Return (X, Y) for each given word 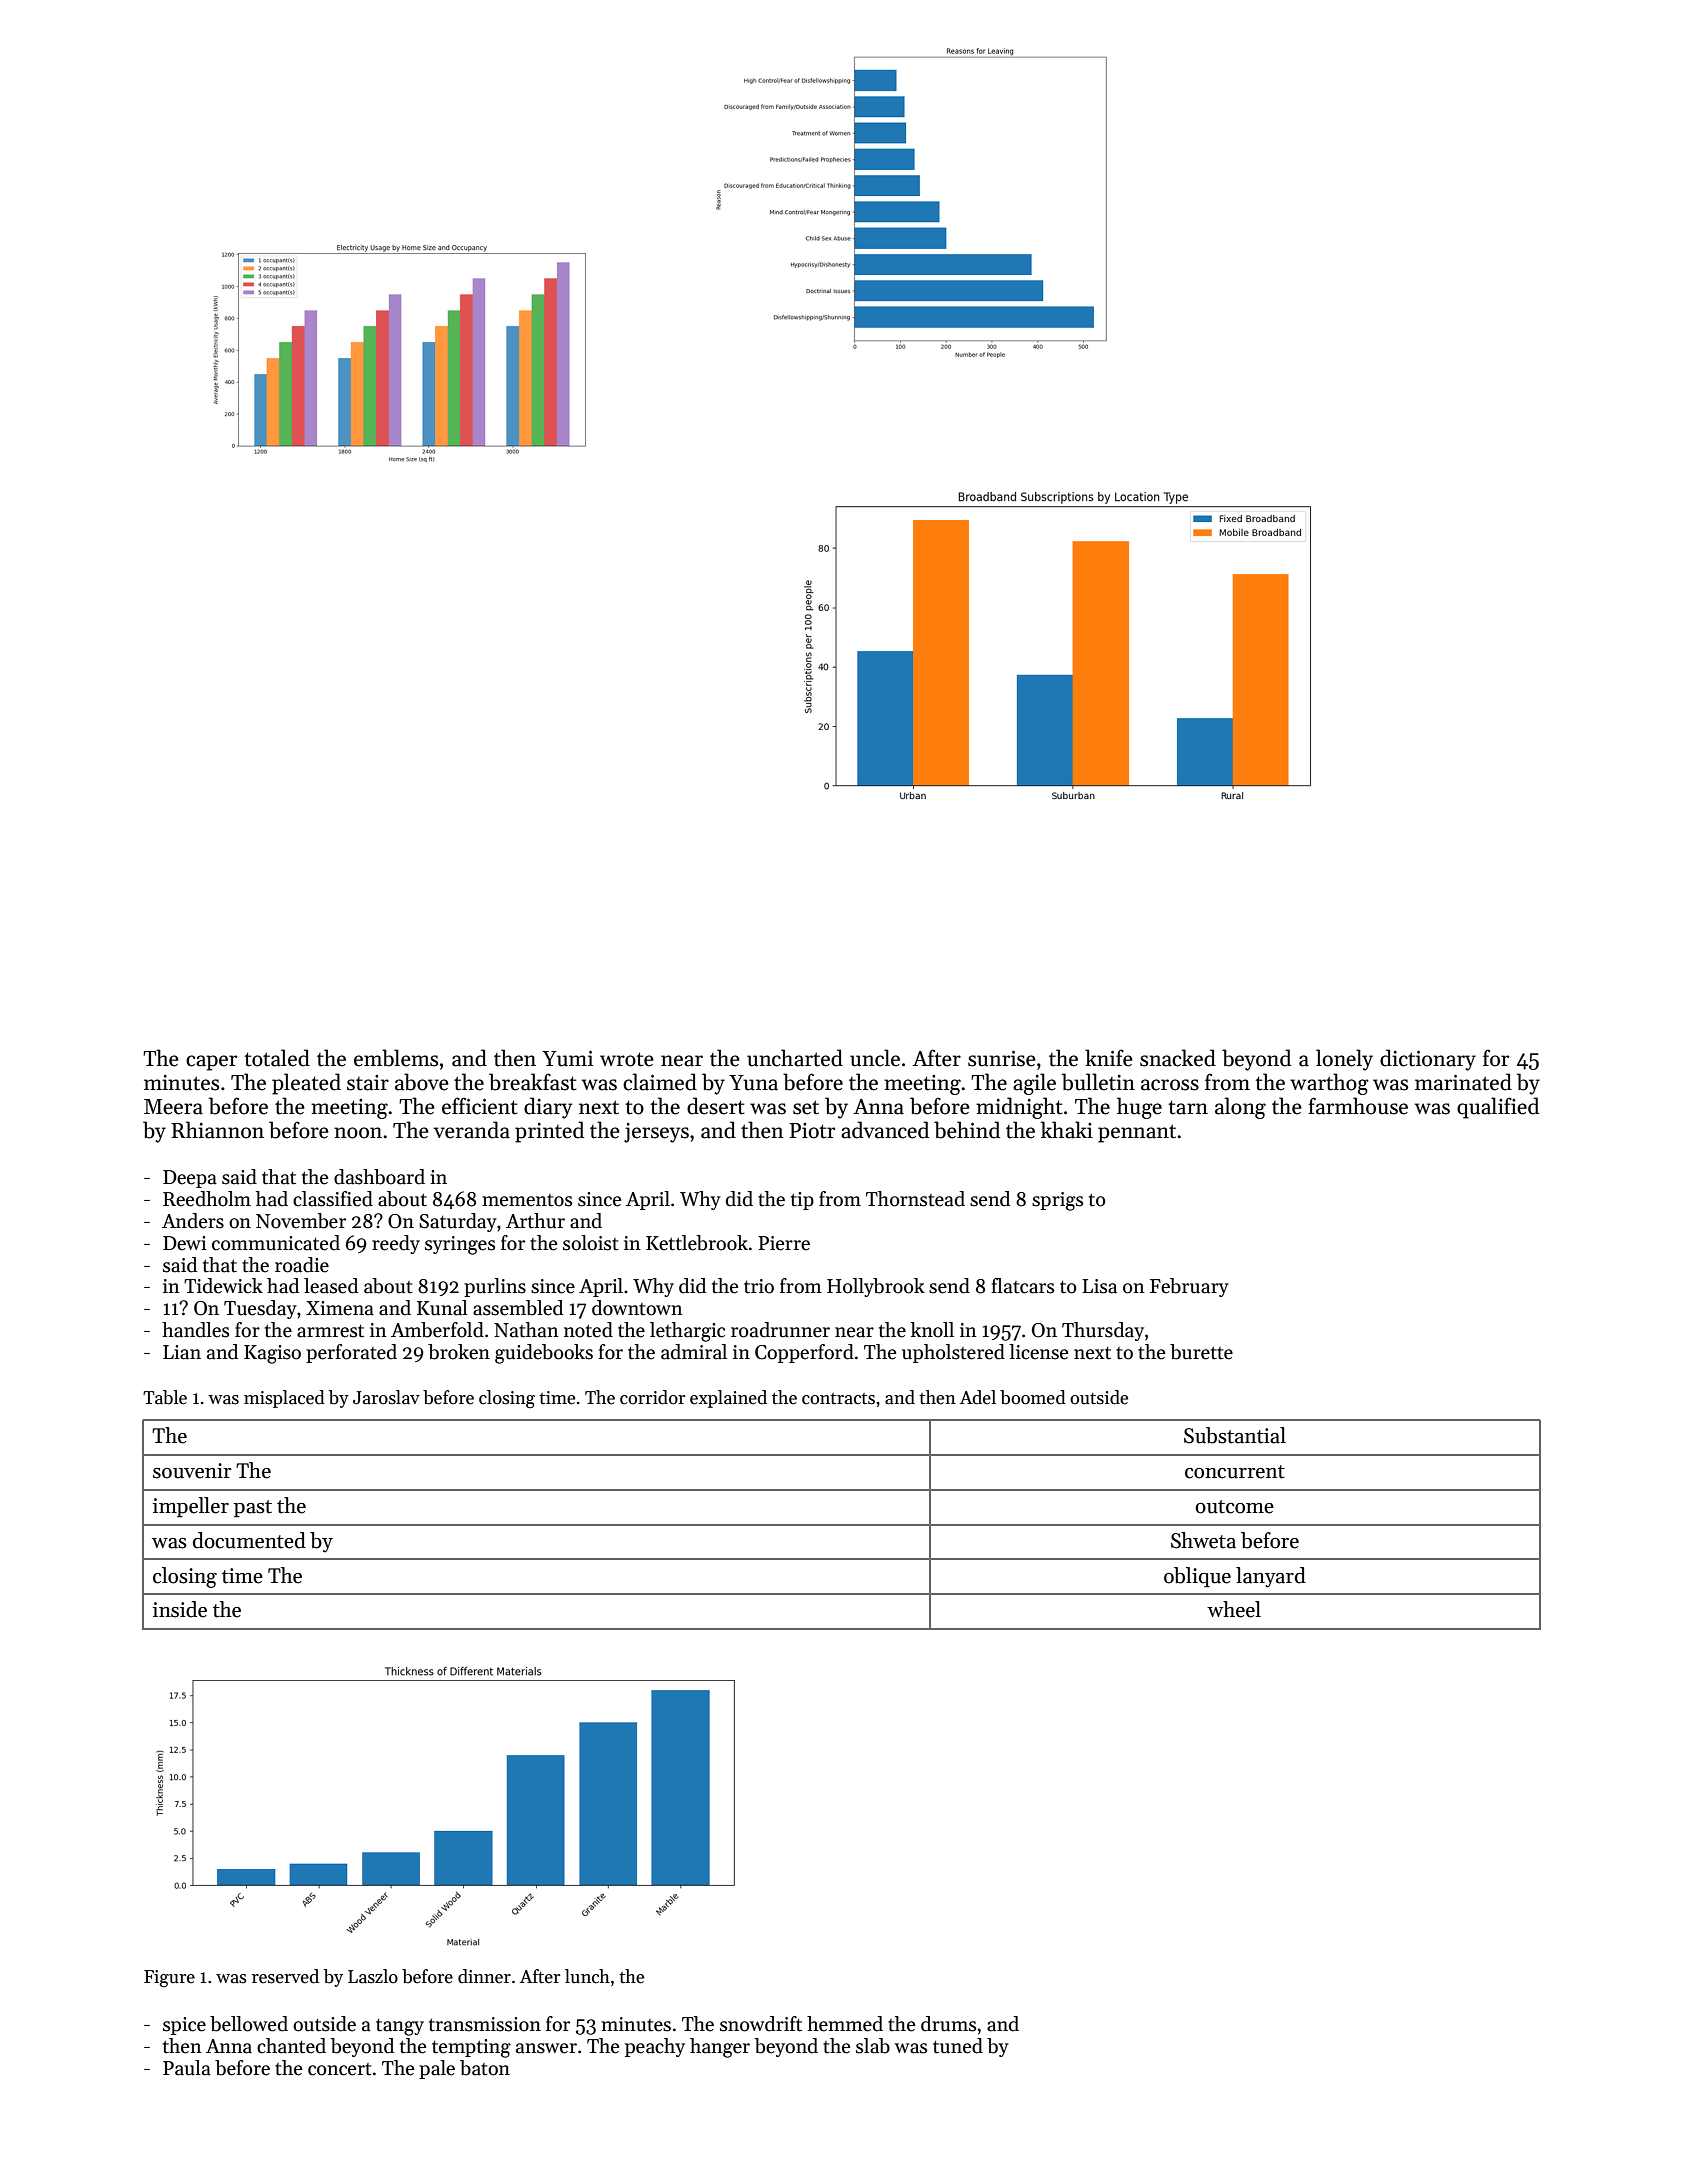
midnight (1019, 1108)
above (422, 1082)
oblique (1197, 1577)
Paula (187, 2068)
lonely (1344, 1060)
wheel (1234, 1609)
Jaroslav (386, 1397)
